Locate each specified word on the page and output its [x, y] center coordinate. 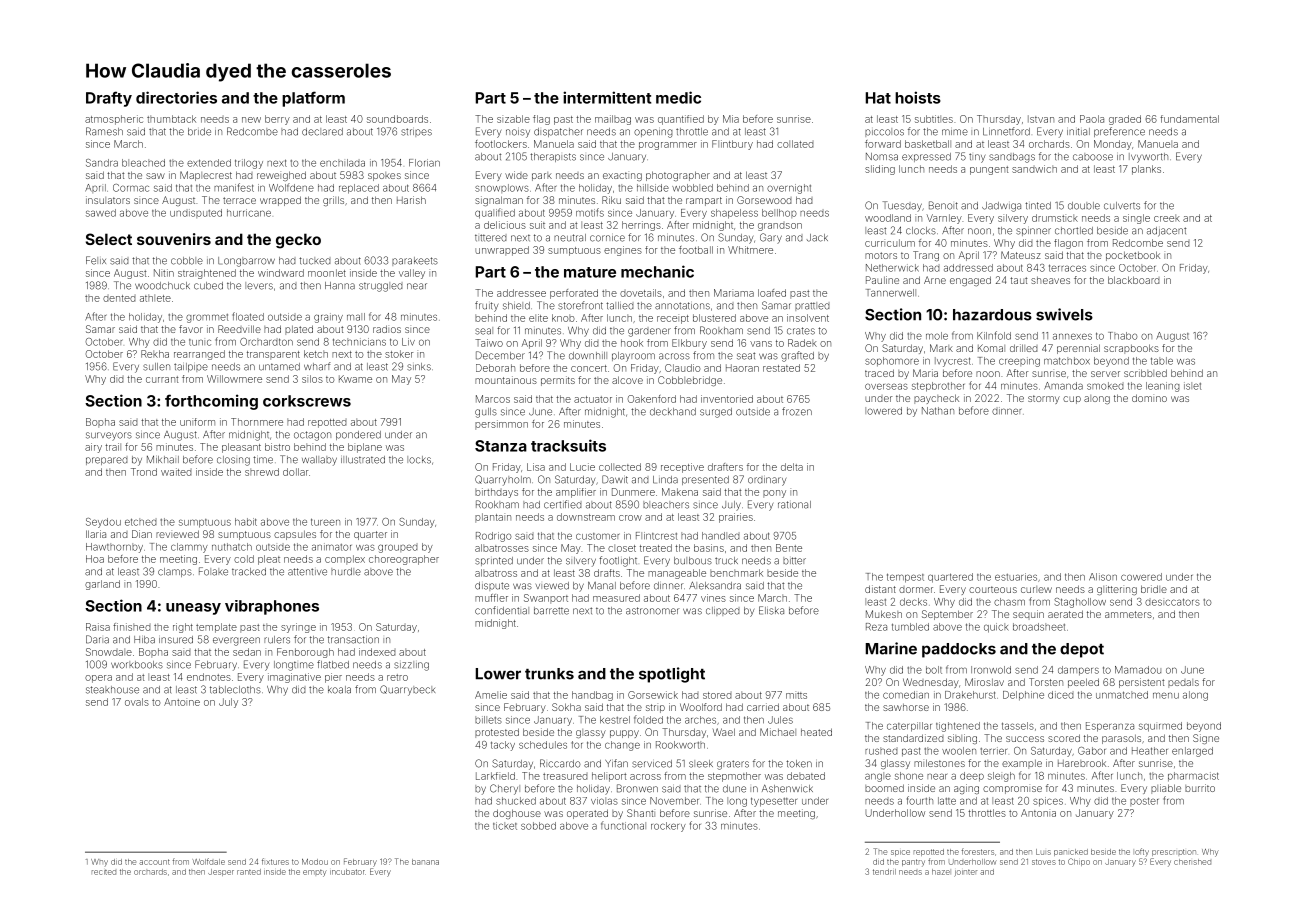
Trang [926, 256]
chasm [1009, 602]
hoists [918, 97]
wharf [317, 366]
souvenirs [174, 239]
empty [315, 873]
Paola [1092, 119]
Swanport [546, 599]
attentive [307, 572]
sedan [247, 652]
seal [484, 331]
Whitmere [750, 250]
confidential [502, 610]
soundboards [397, 119]
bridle [1154, 589]
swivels [1064, 314]
